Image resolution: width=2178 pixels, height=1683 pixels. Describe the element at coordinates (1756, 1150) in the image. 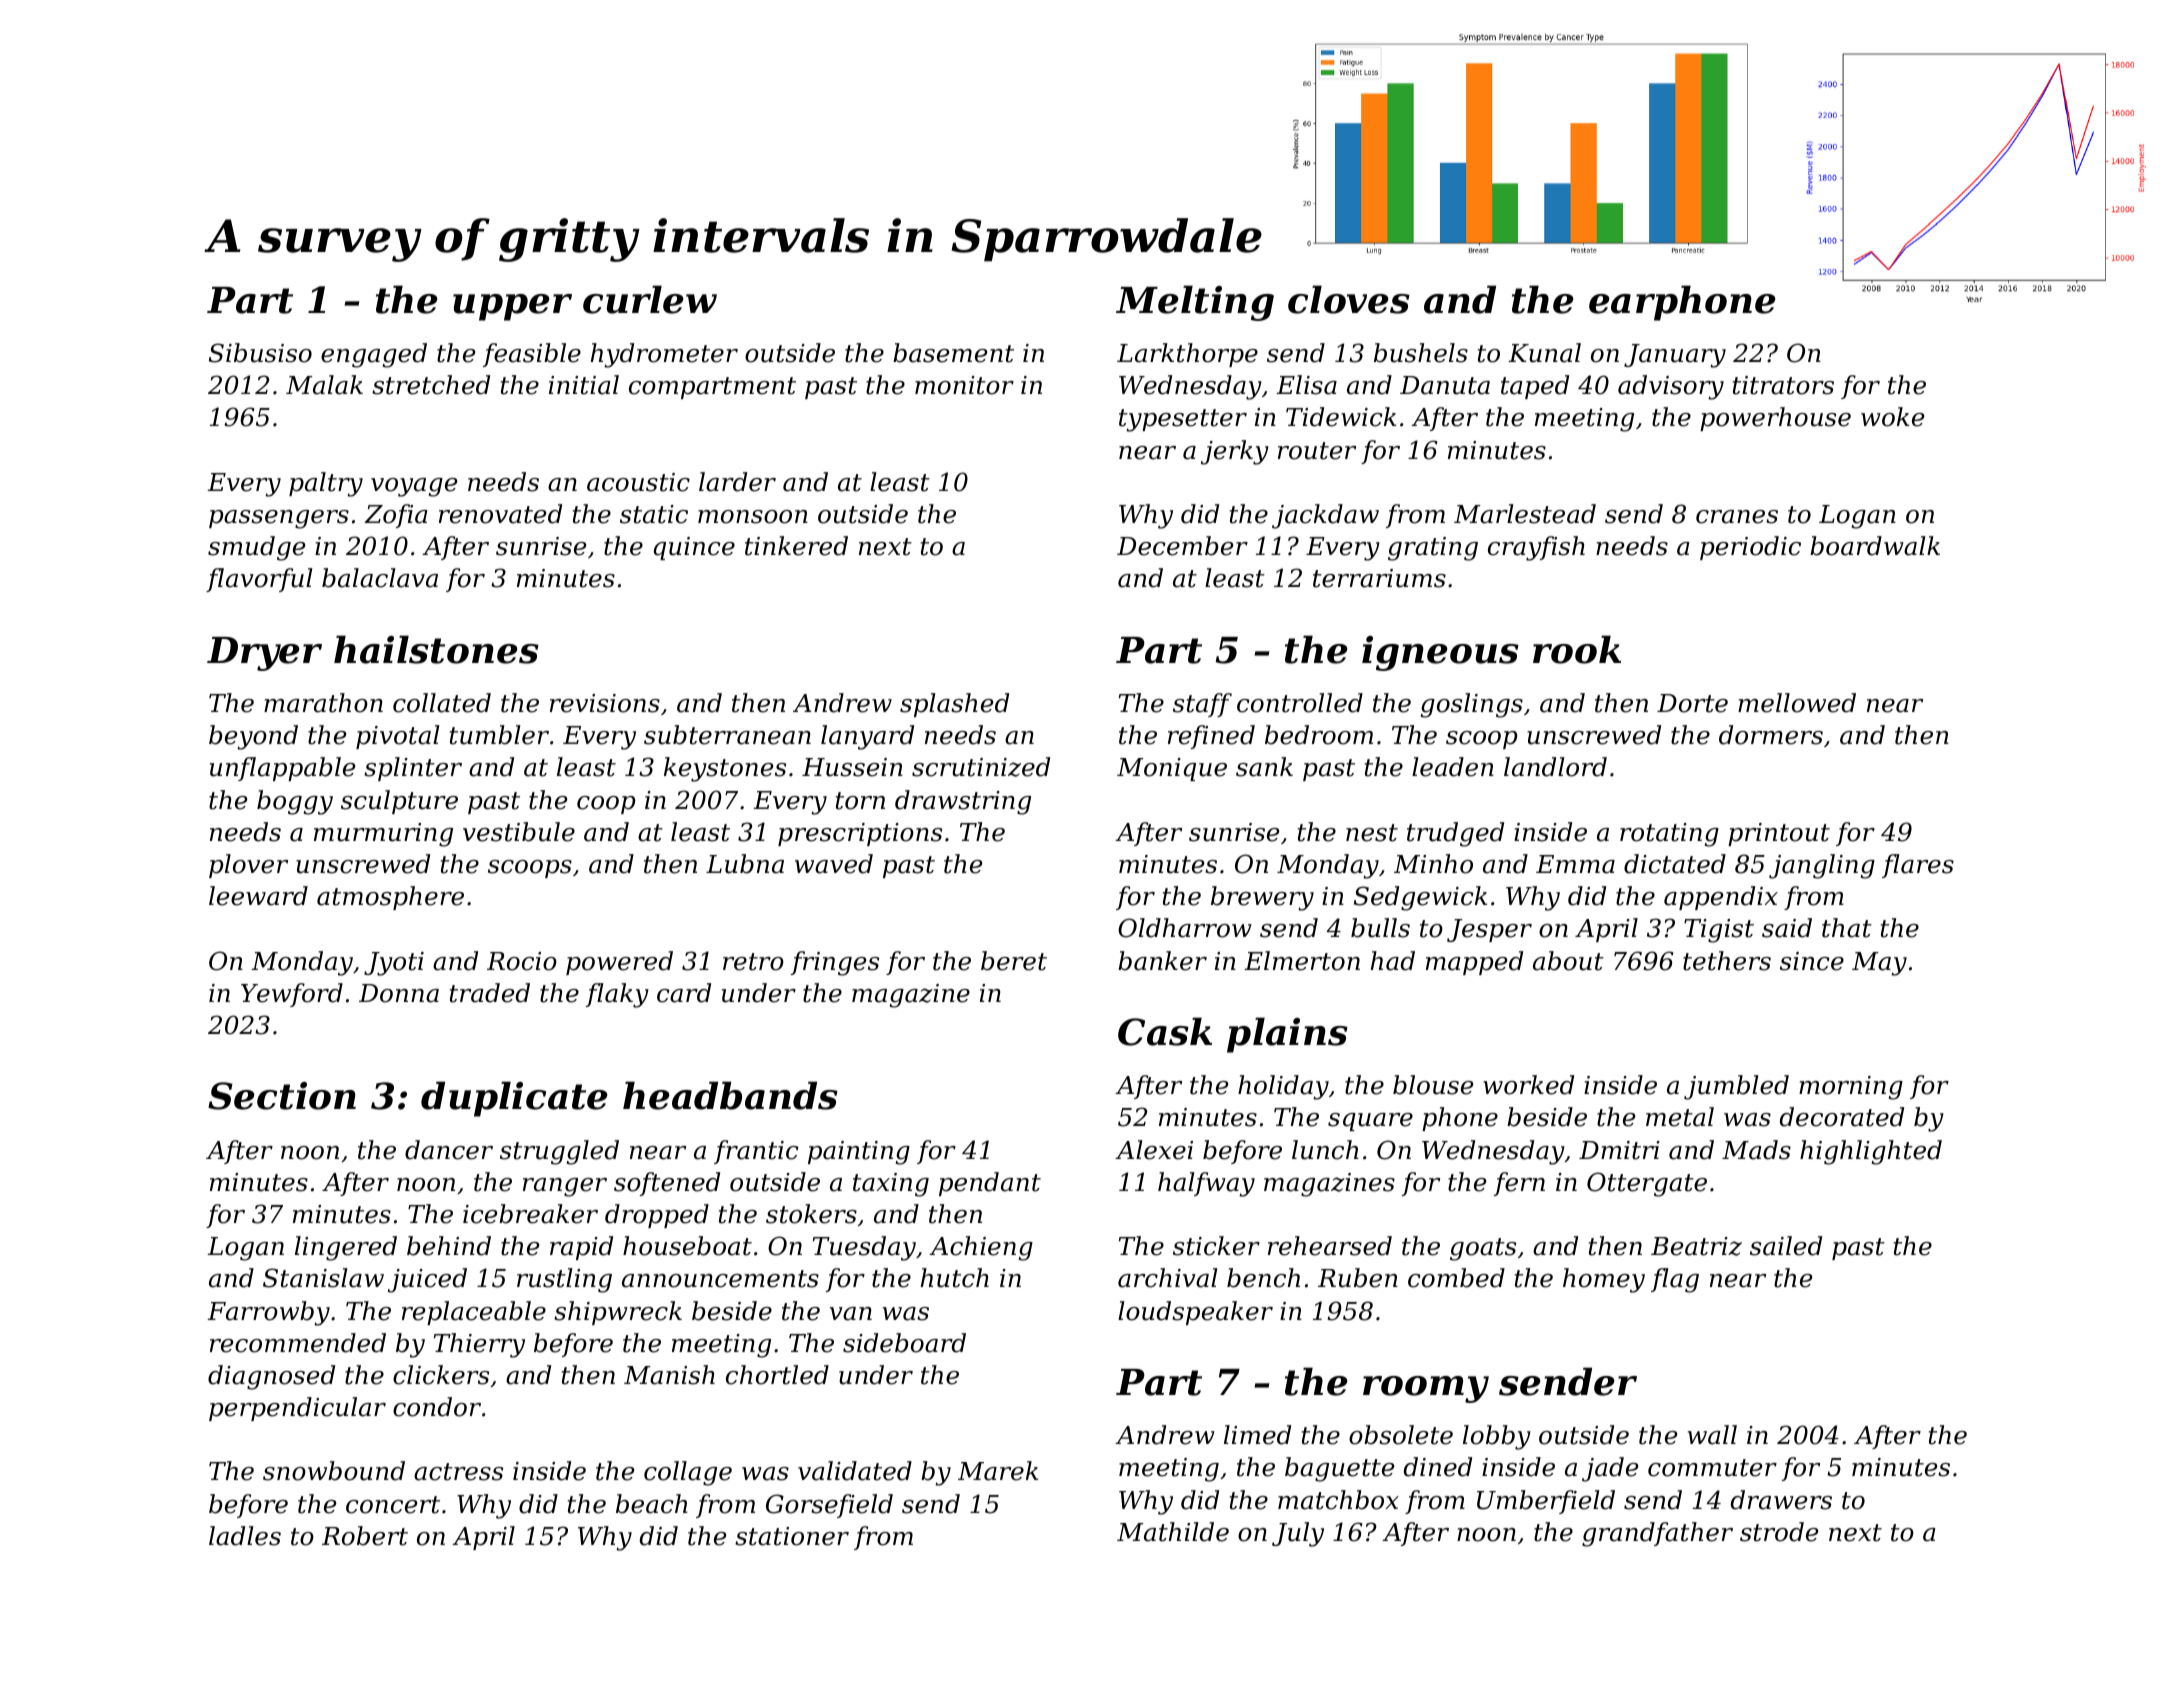

I see `Mads` at that location.
